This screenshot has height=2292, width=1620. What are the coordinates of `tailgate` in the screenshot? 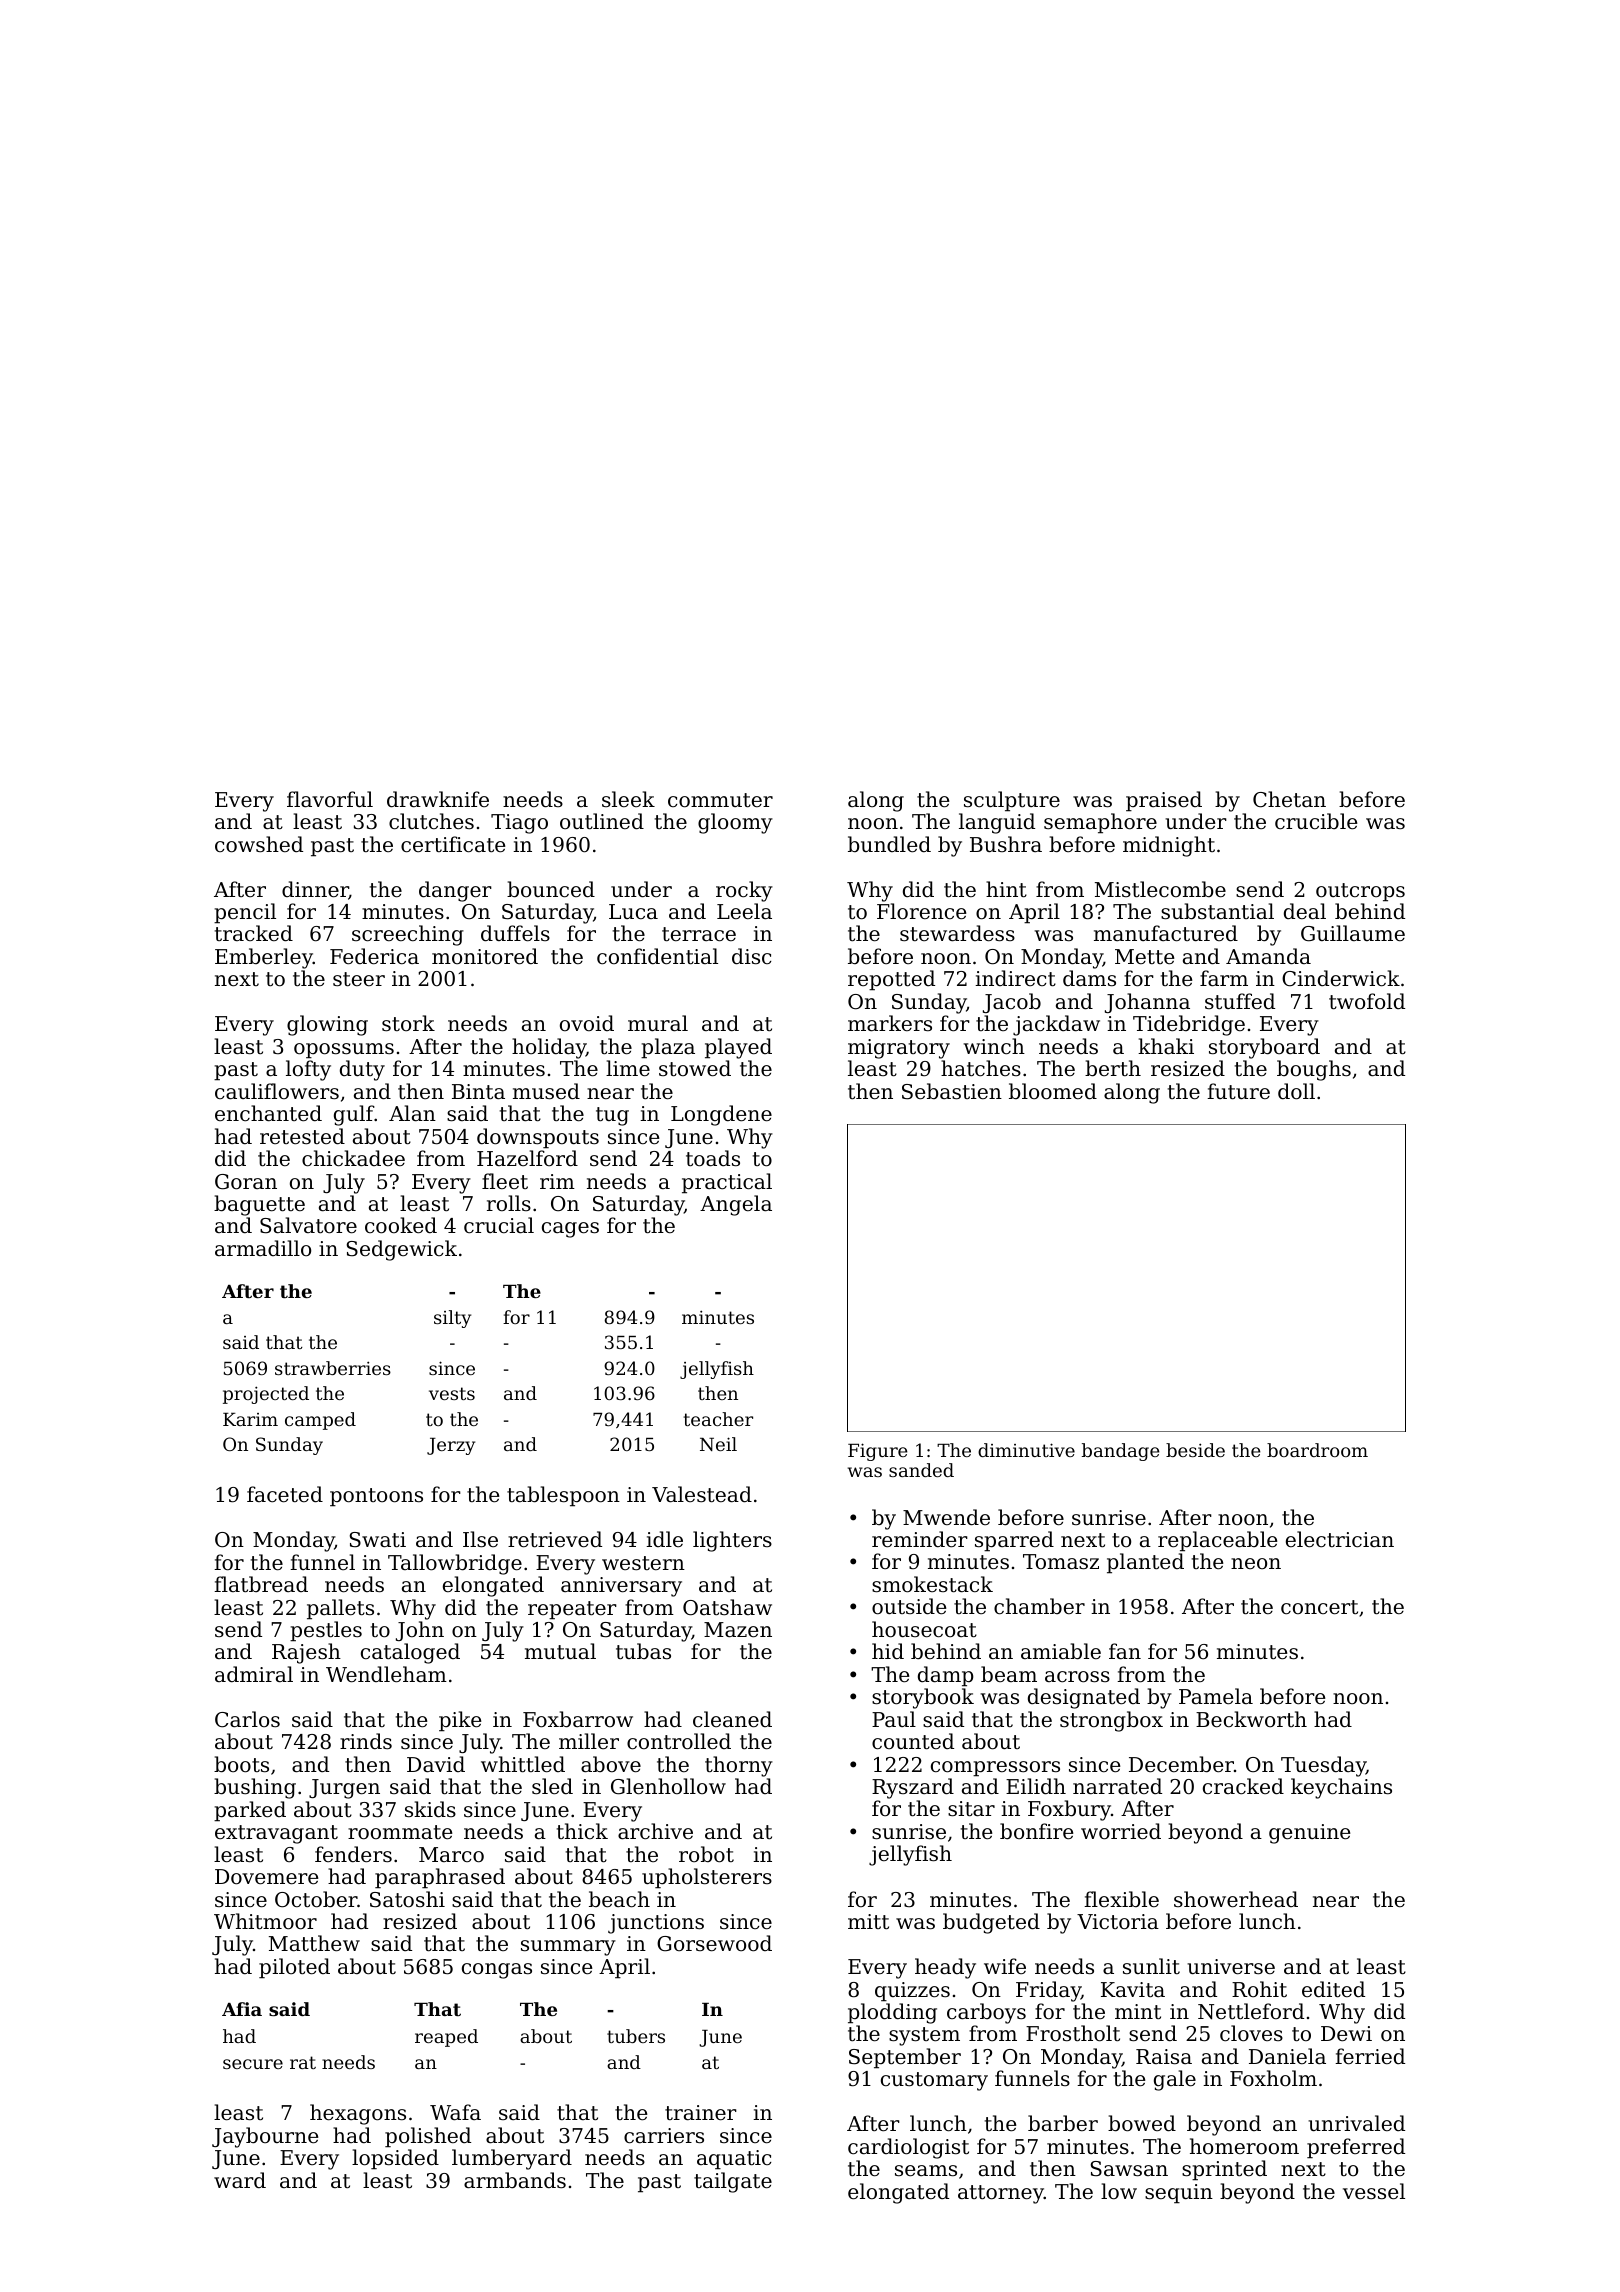 It's located at (733, 2182).
